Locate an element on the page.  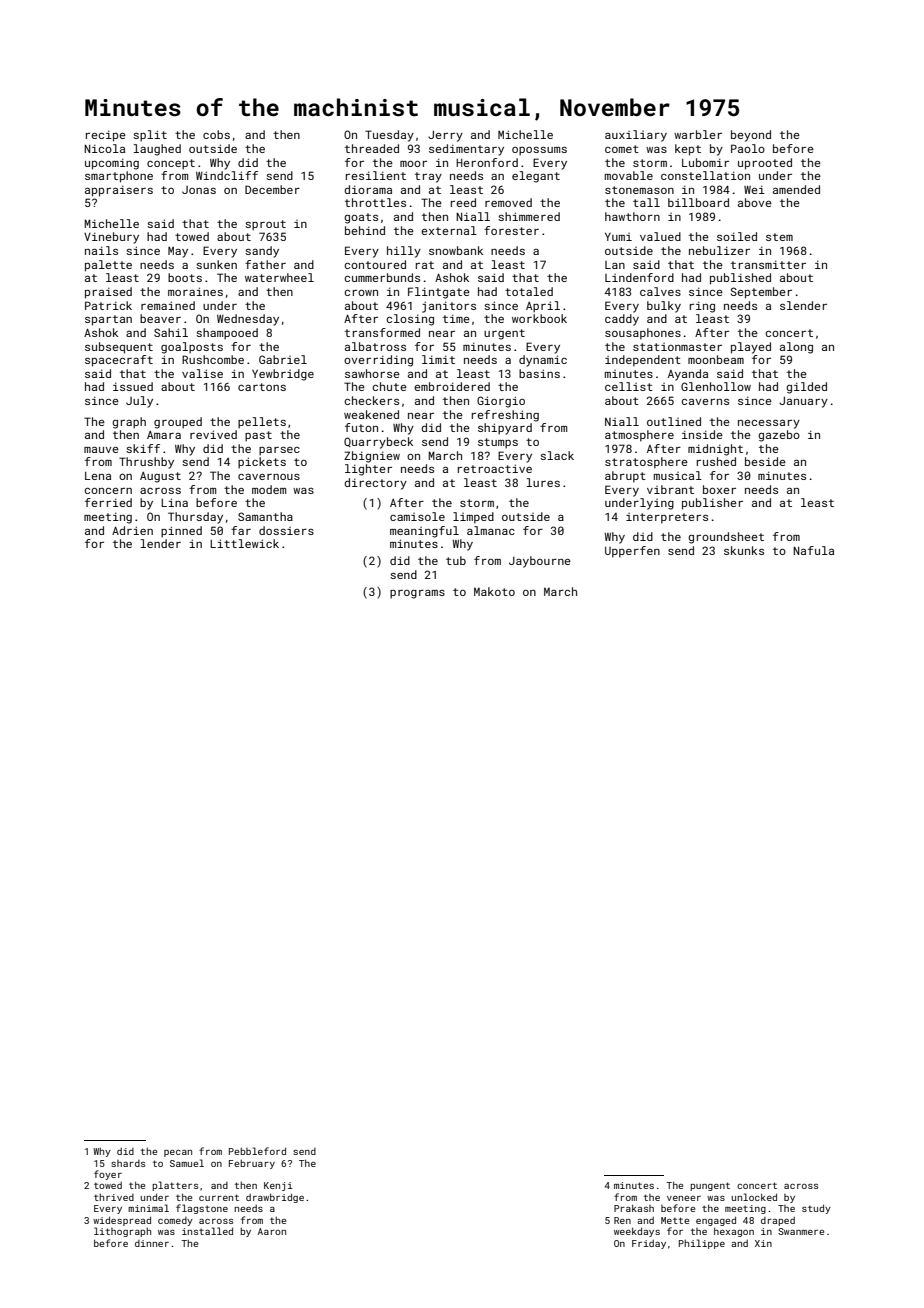
threaded is located at coordinates (372, 148).
